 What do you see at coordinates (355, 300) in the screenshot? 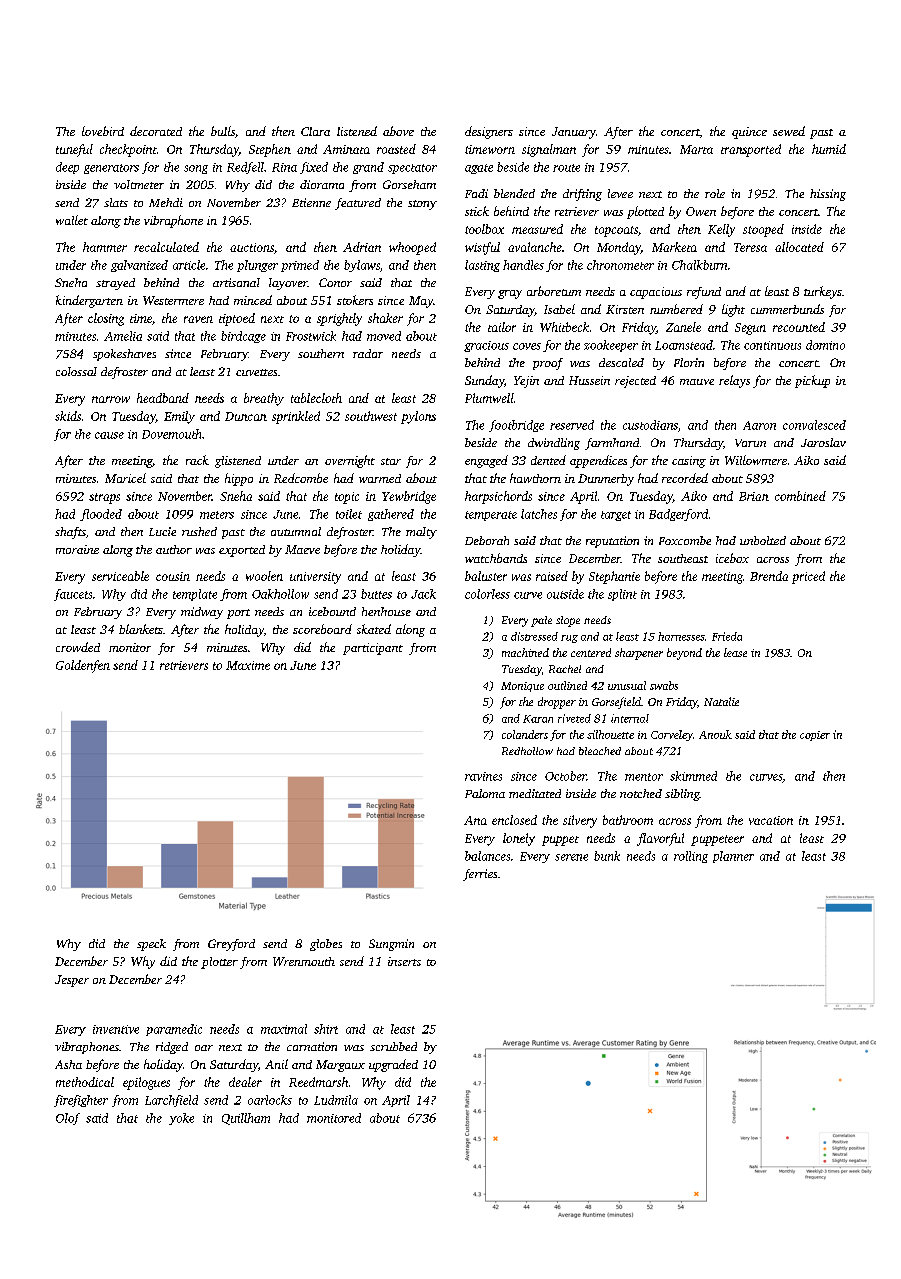
I see `stokers` at bounding box center [355, 300].
